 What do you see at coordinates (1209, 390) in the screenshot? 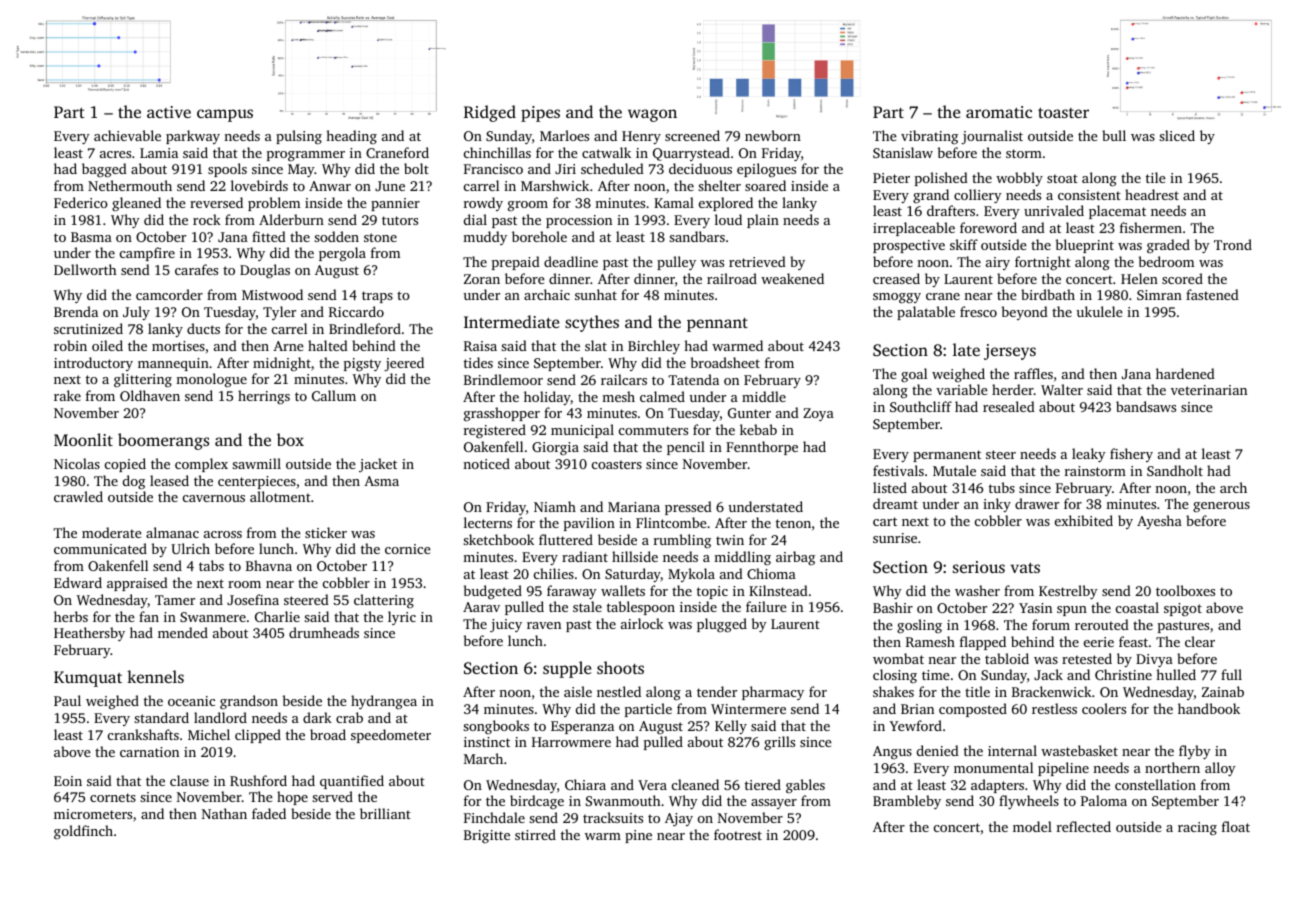
I see `veterinarian` at bounding box center [1209, 390].
